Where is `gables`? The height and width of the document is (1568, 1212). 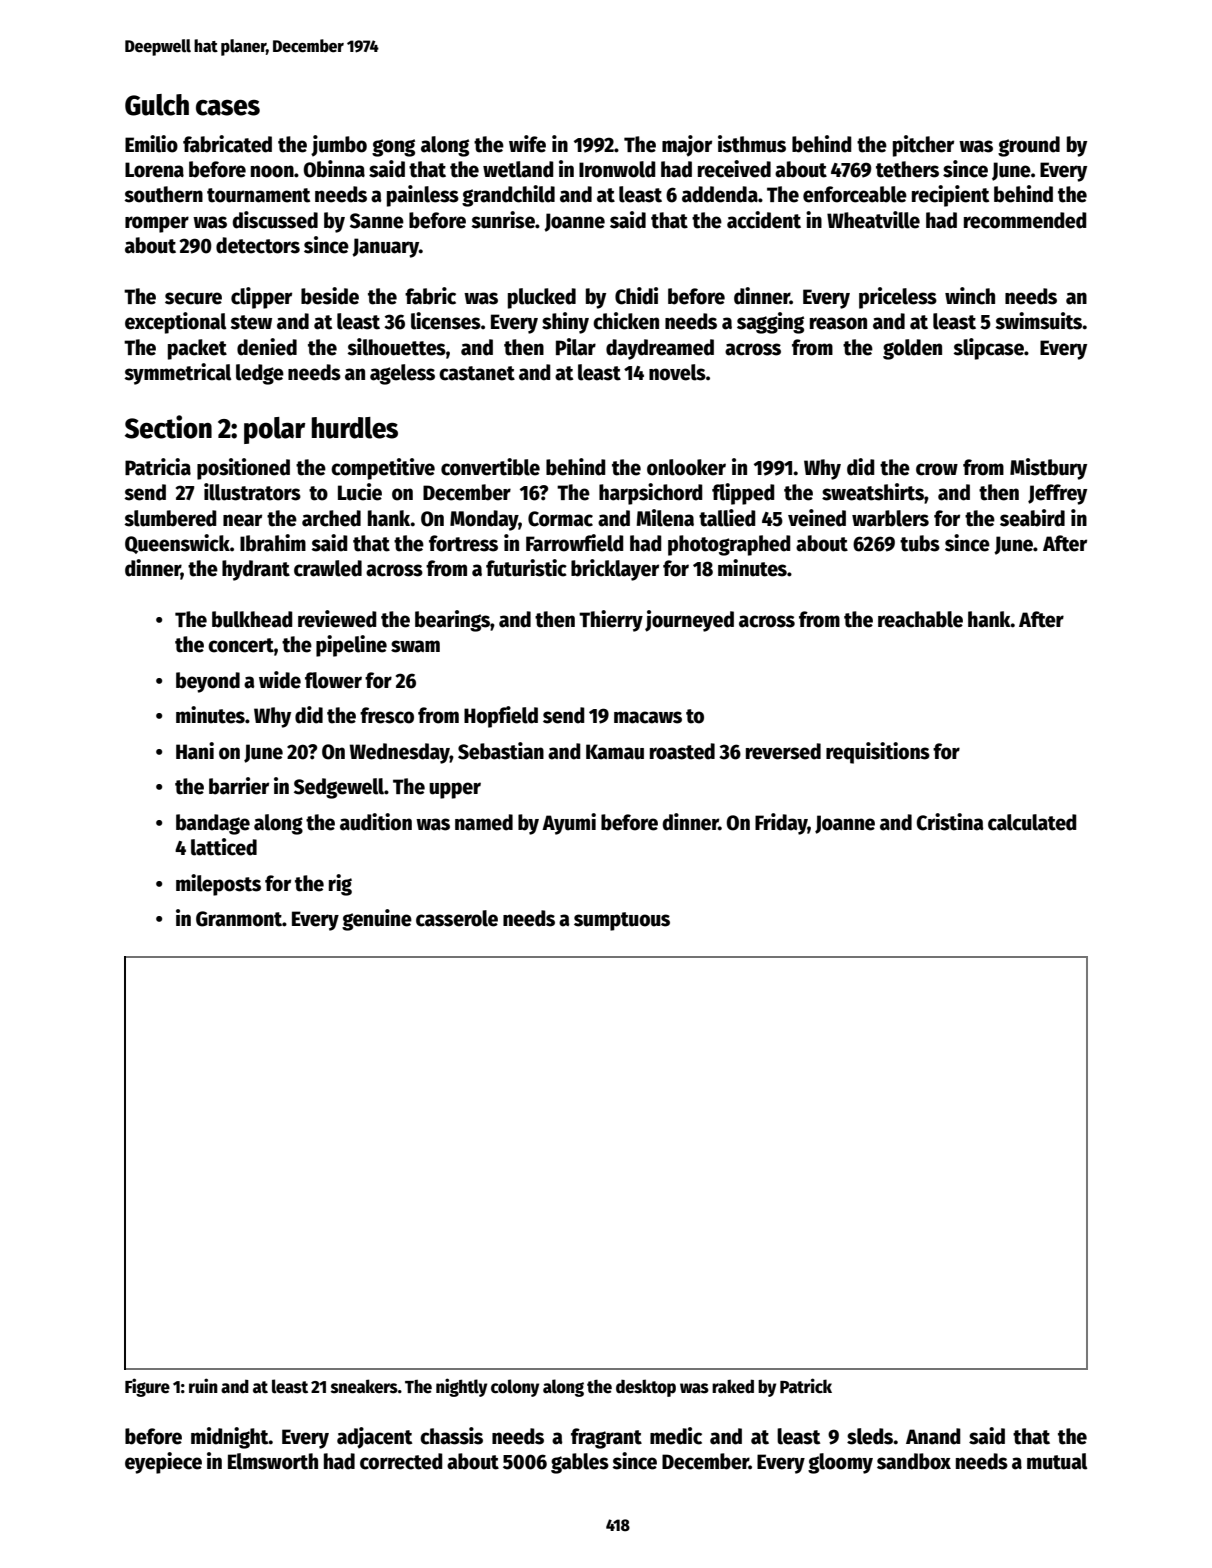
gables is located at coordinates (580, 1463).
